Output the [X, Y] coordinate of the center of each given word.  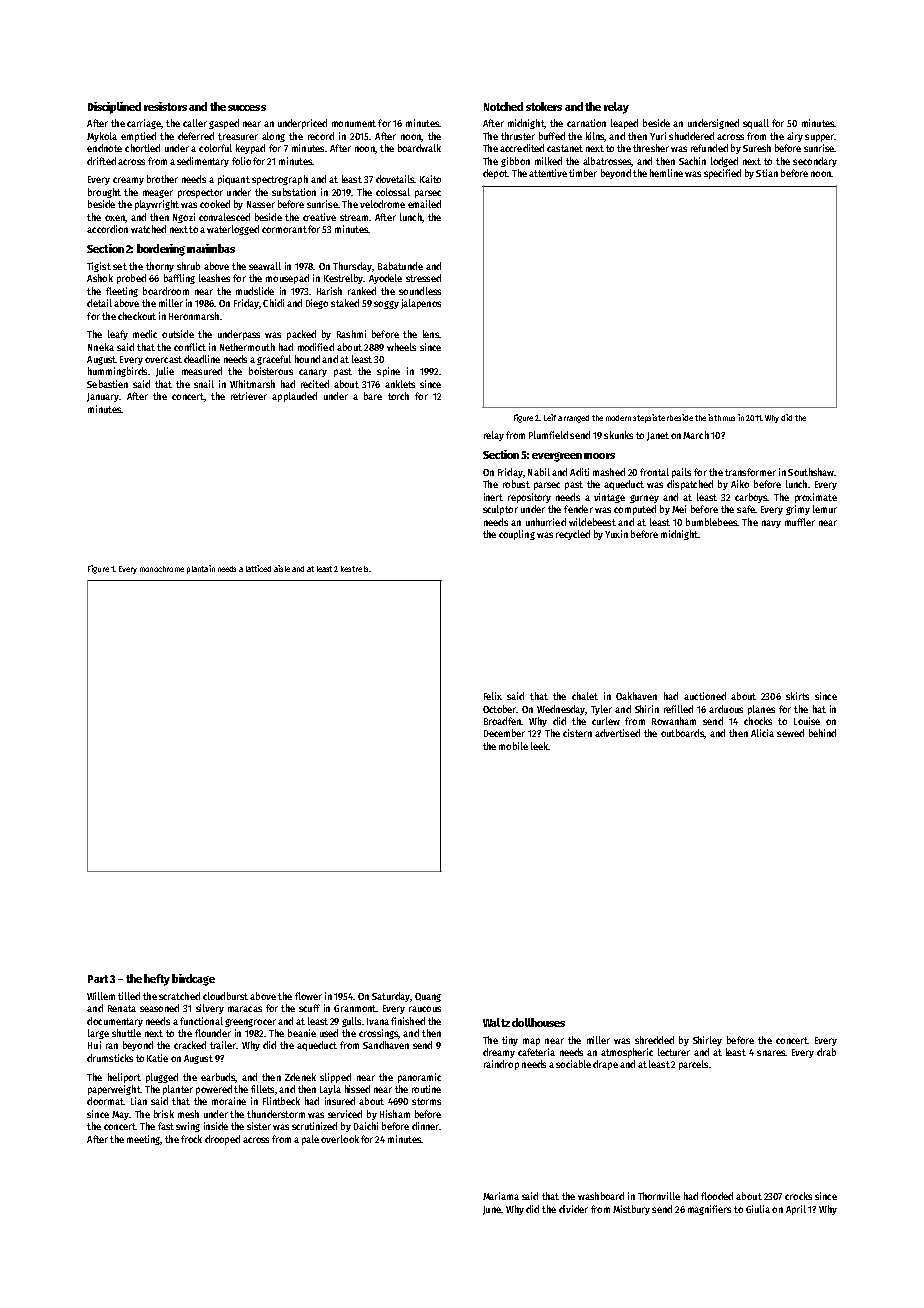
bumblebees [711, 522]
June [492, 1210]
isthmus [721, 417]
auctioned [705, 696]
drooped [222, 1140]
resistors [165, 106]
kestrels [354, 569]
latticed [258, 568]
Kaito [430, 179]
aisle [282, 568]
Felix [493, 696]
